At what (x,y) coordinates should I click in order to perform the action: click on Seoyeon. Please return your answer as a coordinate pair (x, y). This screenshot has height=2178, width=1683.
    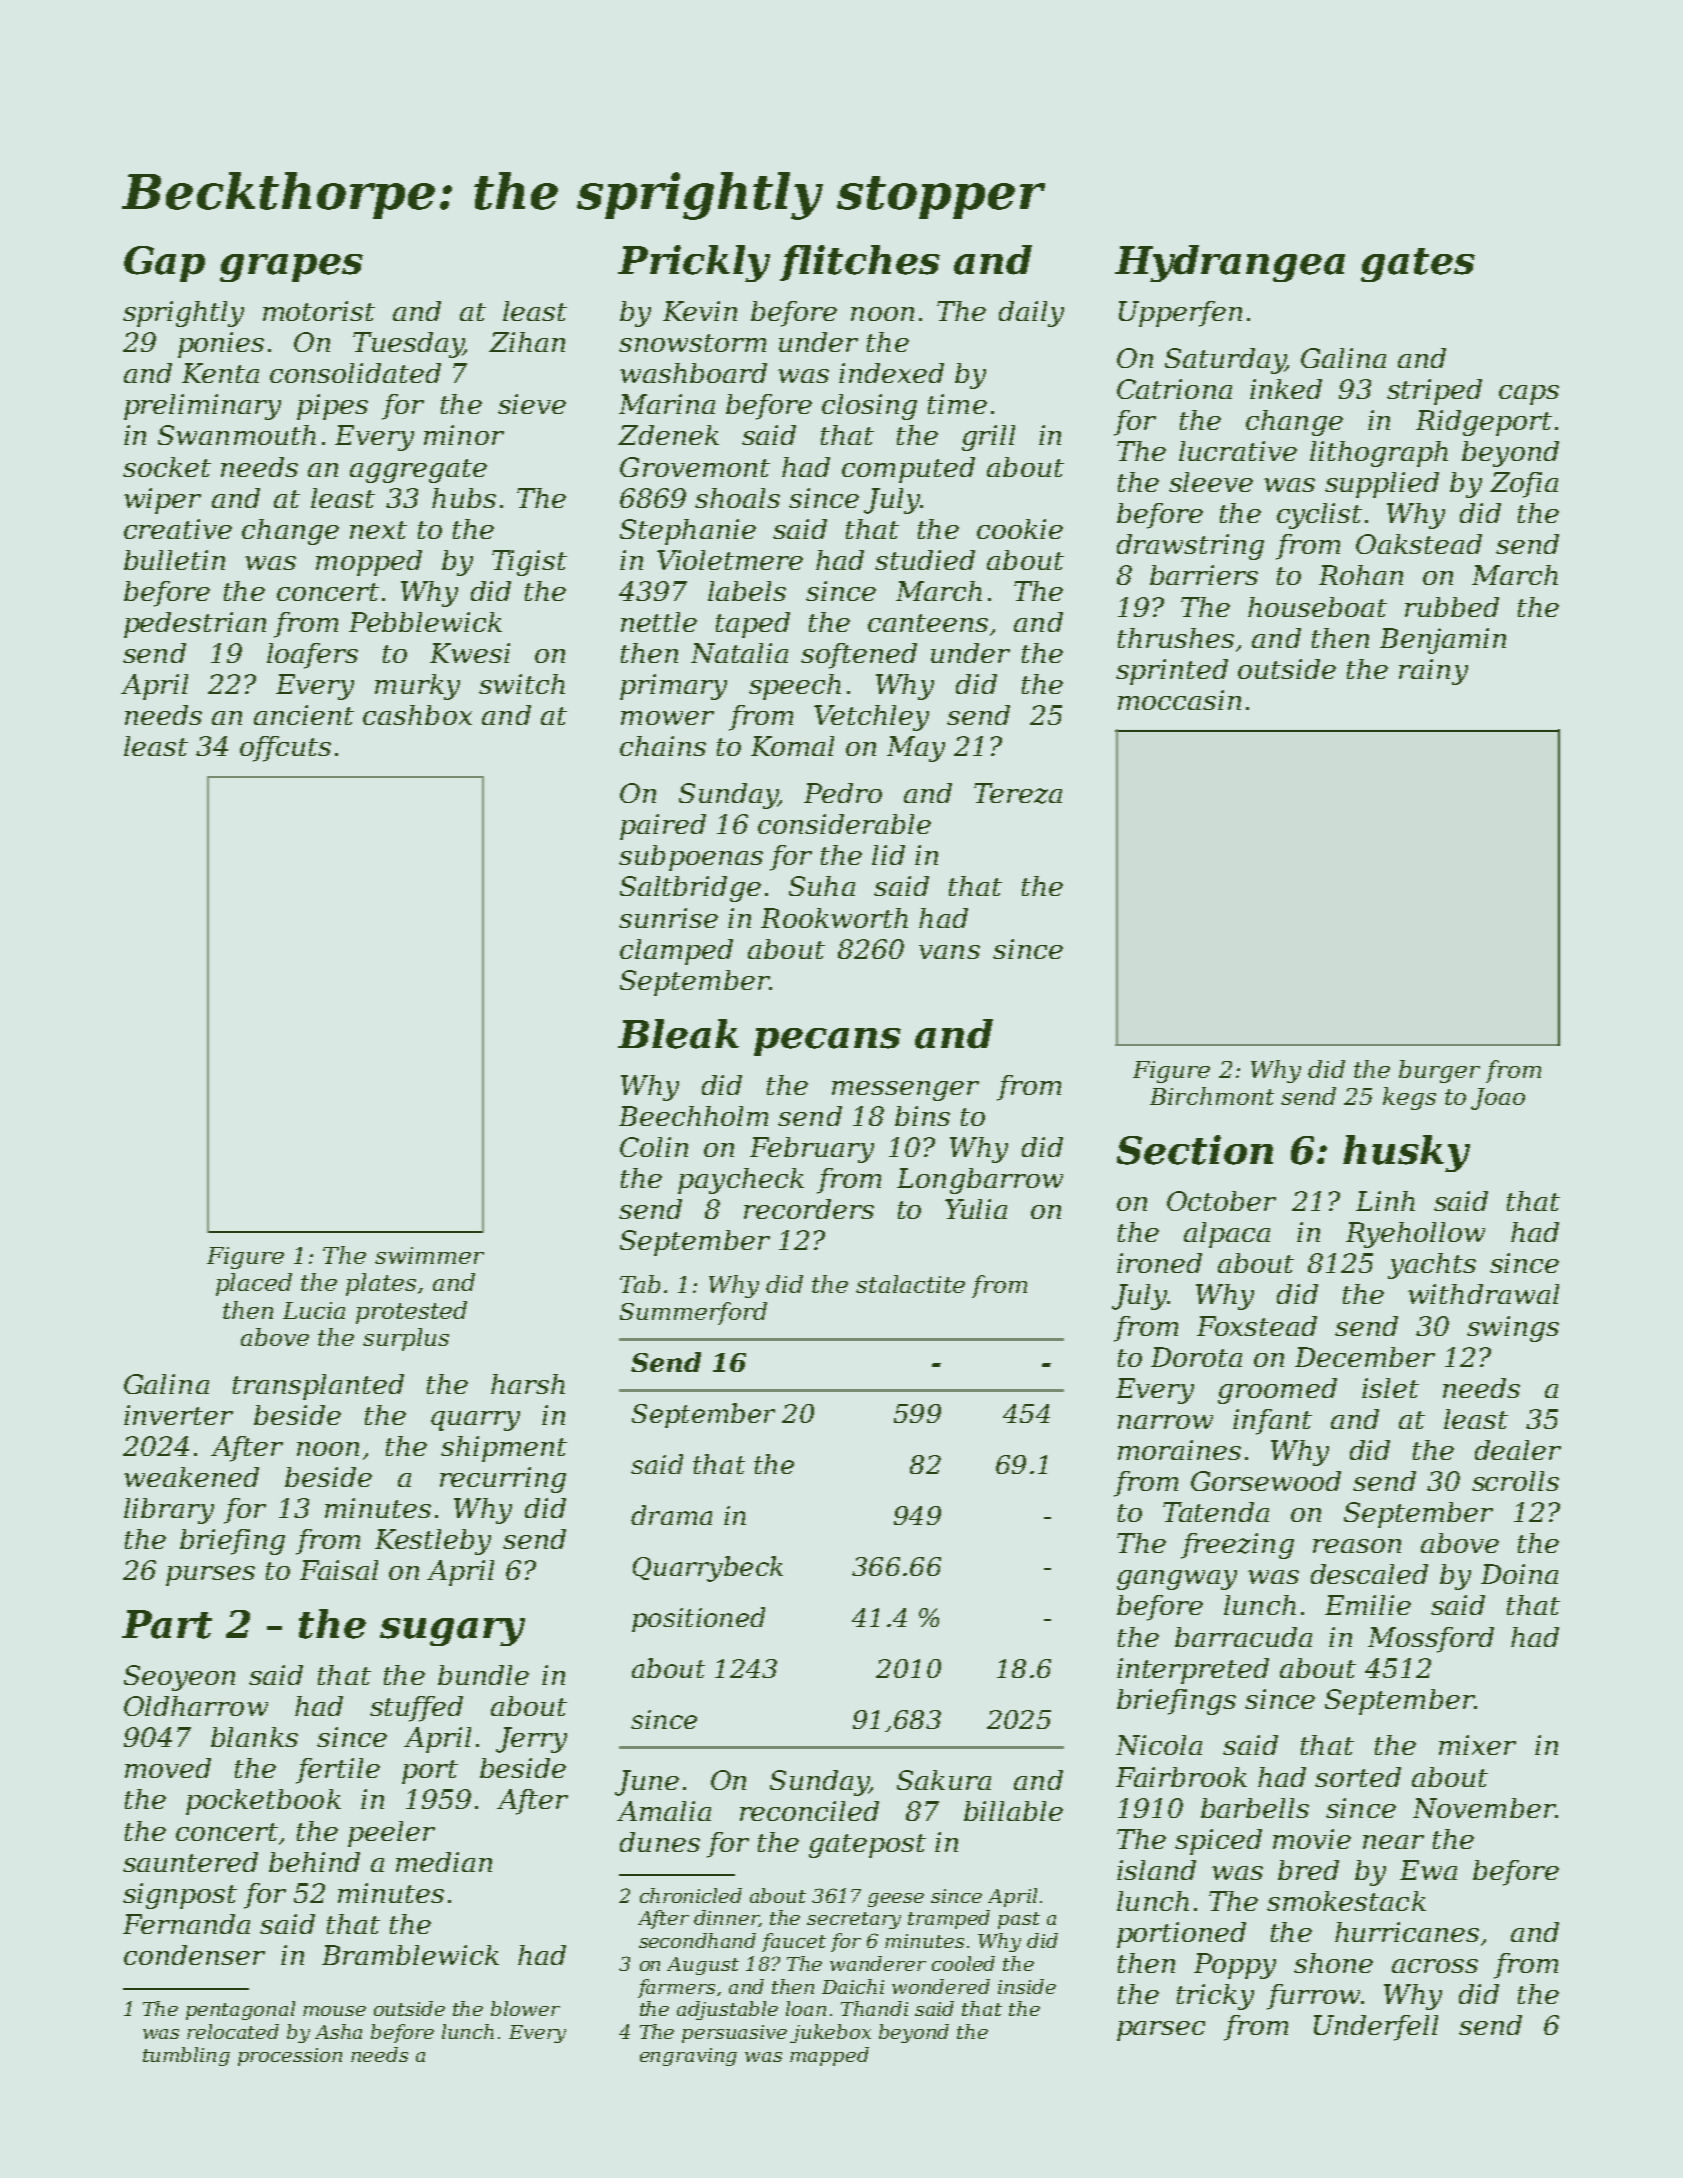
    Looking at the image, I should click on (179, 1678).
